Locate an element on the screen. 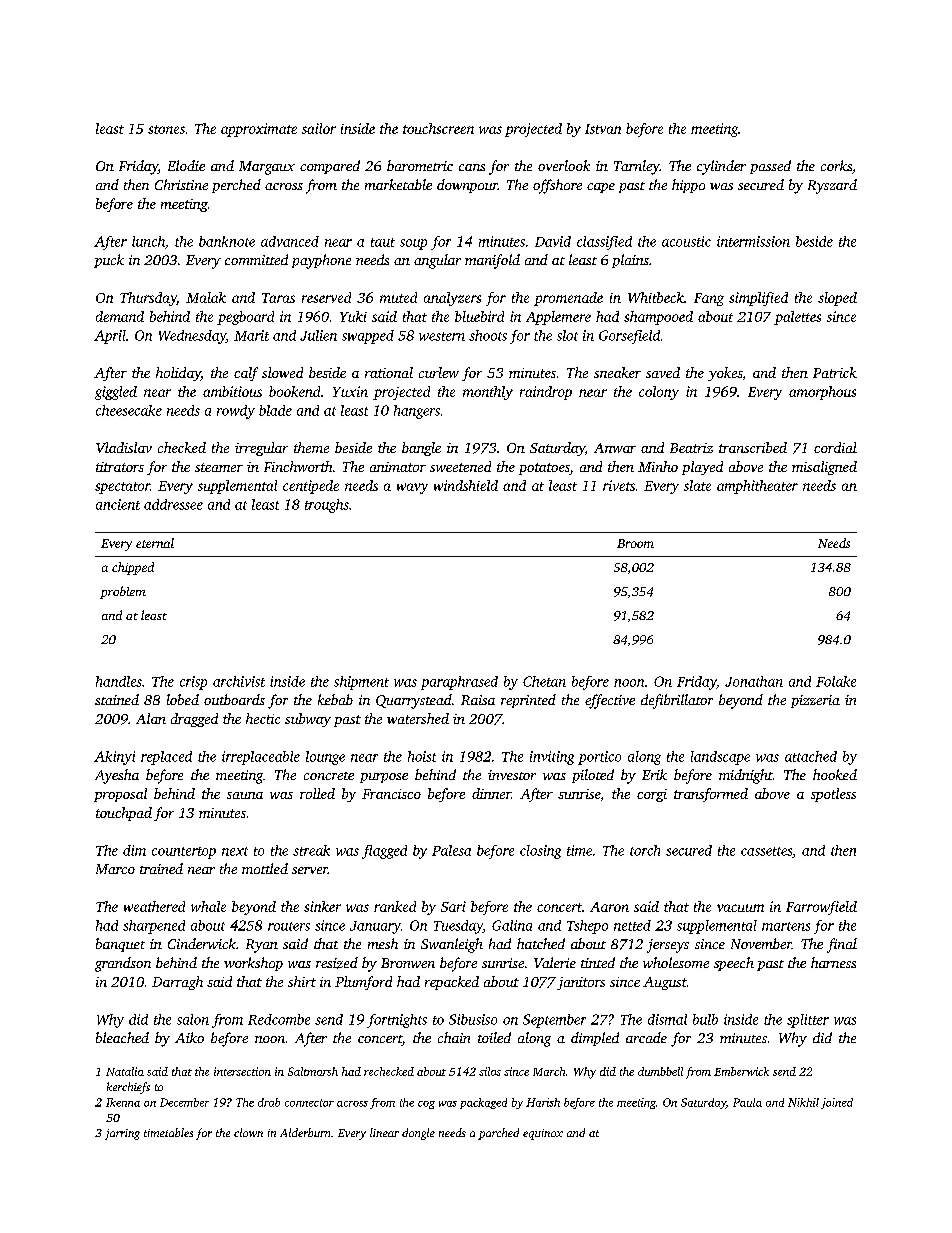  sauna is located at coordinates (245, 795).
